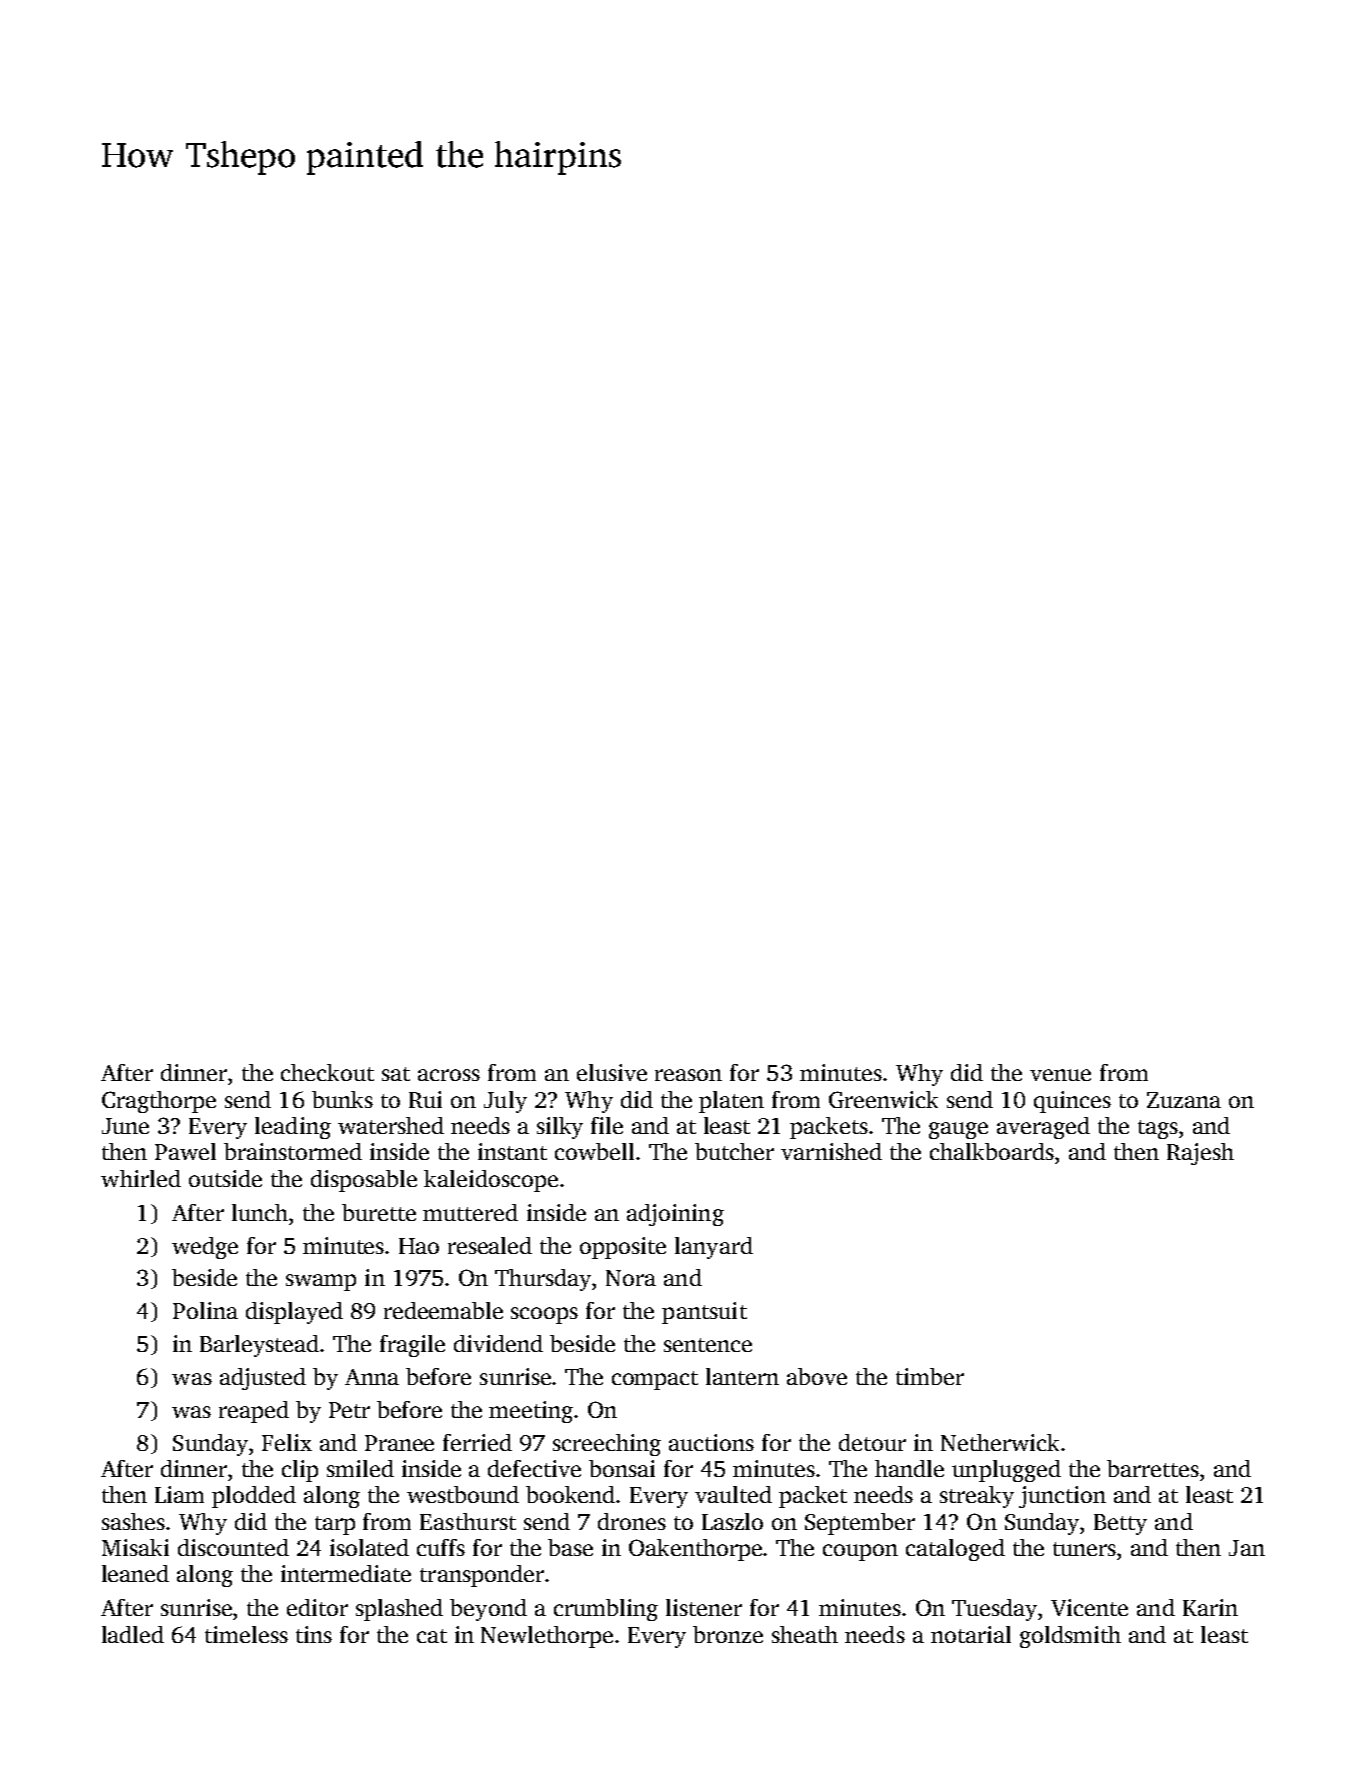  Describe the element at coordinates (714, 1248) in the screenshot. I see `lanyard` at that location.
